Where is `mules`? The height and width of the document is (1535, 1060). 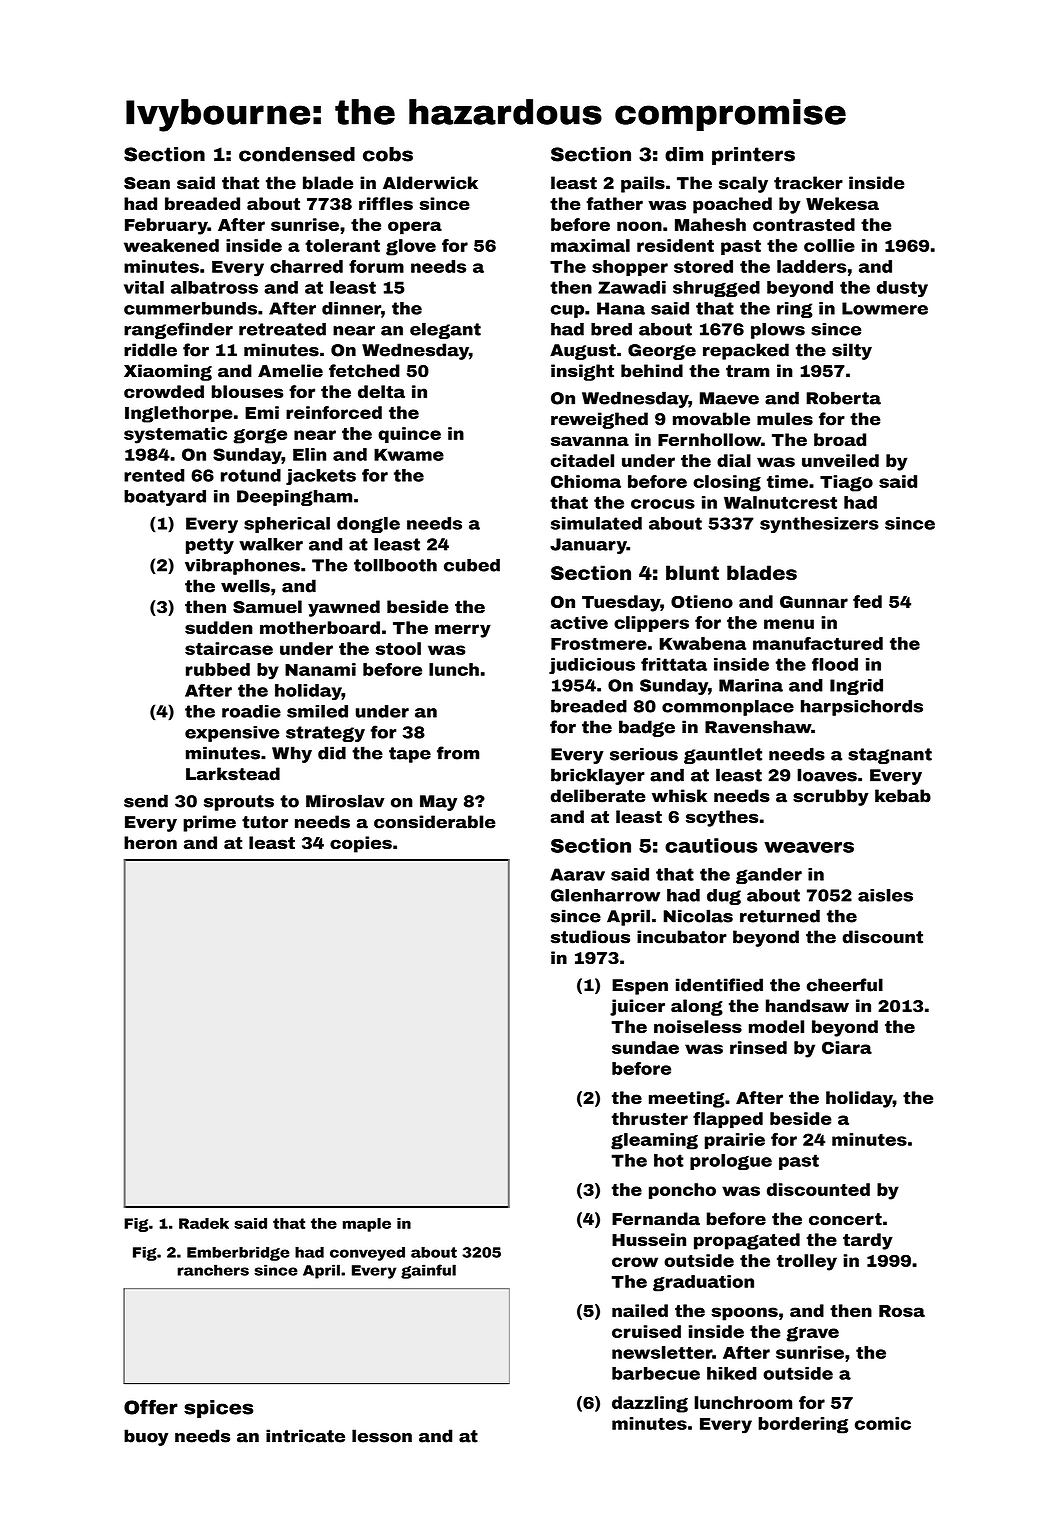 mules is located at coordinates (785, 419).
